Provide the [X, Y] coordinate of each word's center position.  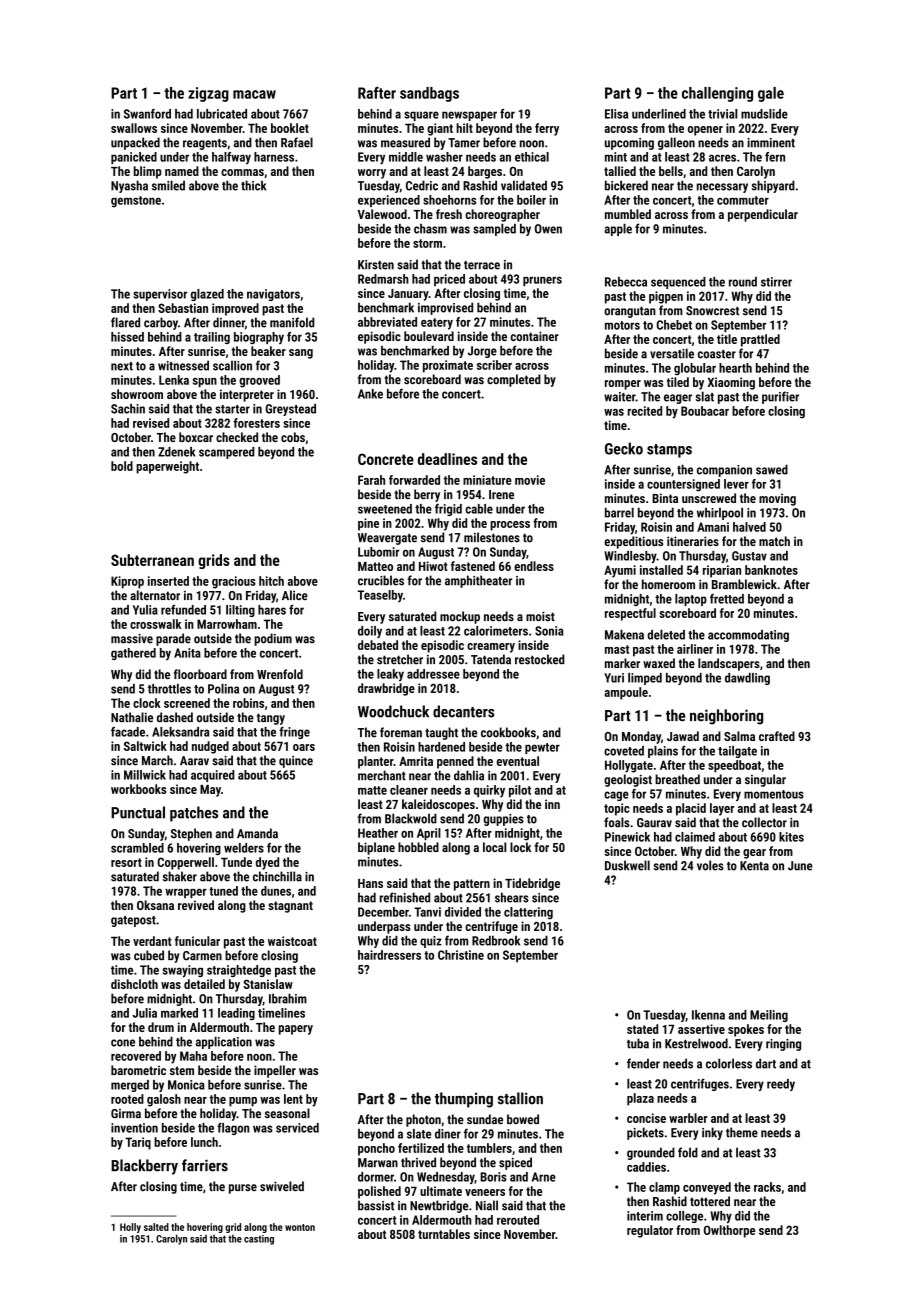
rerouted [518, 1220]
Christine [461, 955]
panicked [134, 158]
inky [712, 1133]
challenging [717, 94]
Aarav [194, 761]
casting [259, 1240]
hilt [464, 128]
